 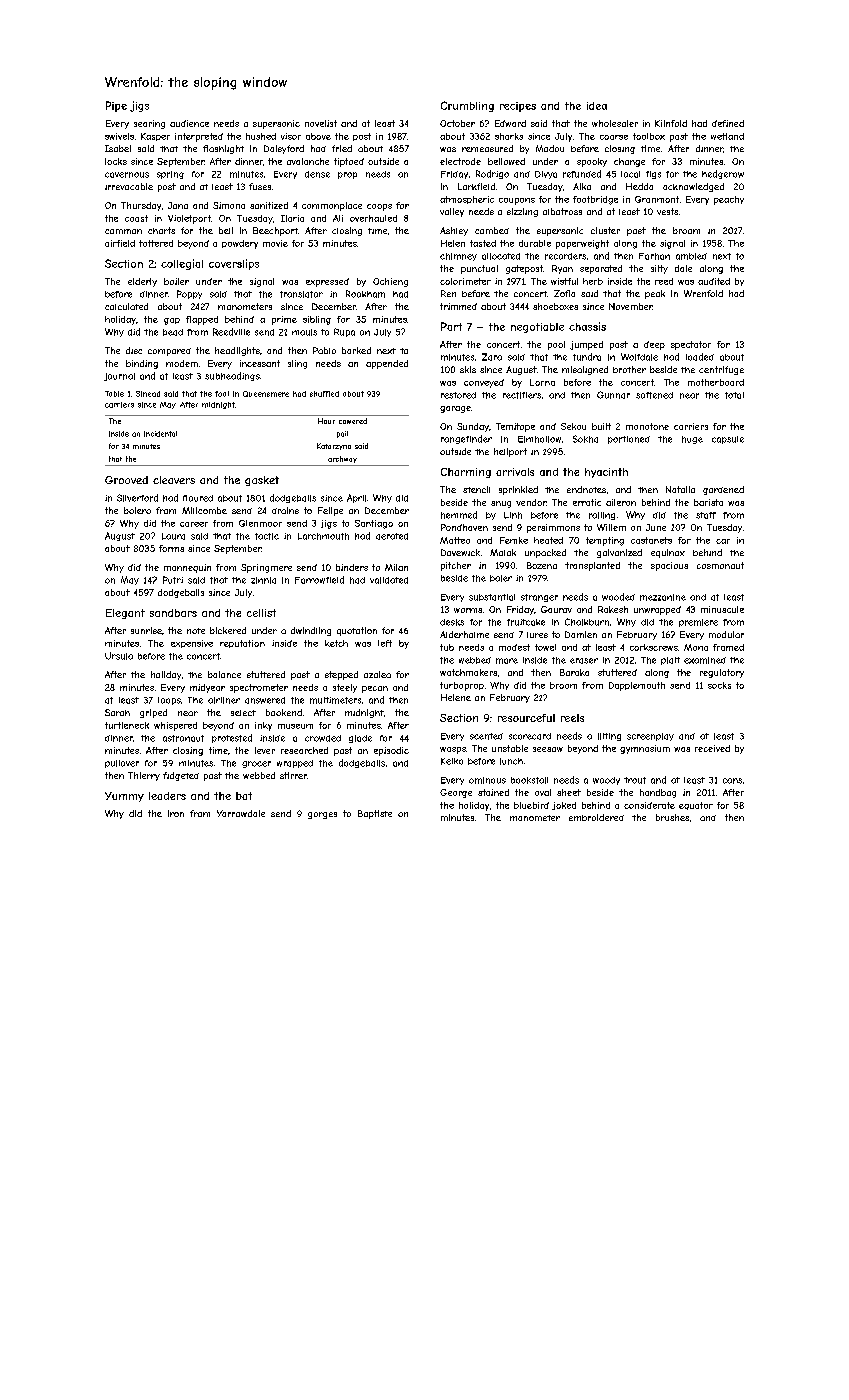 I want to click on gasket, so click(x=262, y=481).
